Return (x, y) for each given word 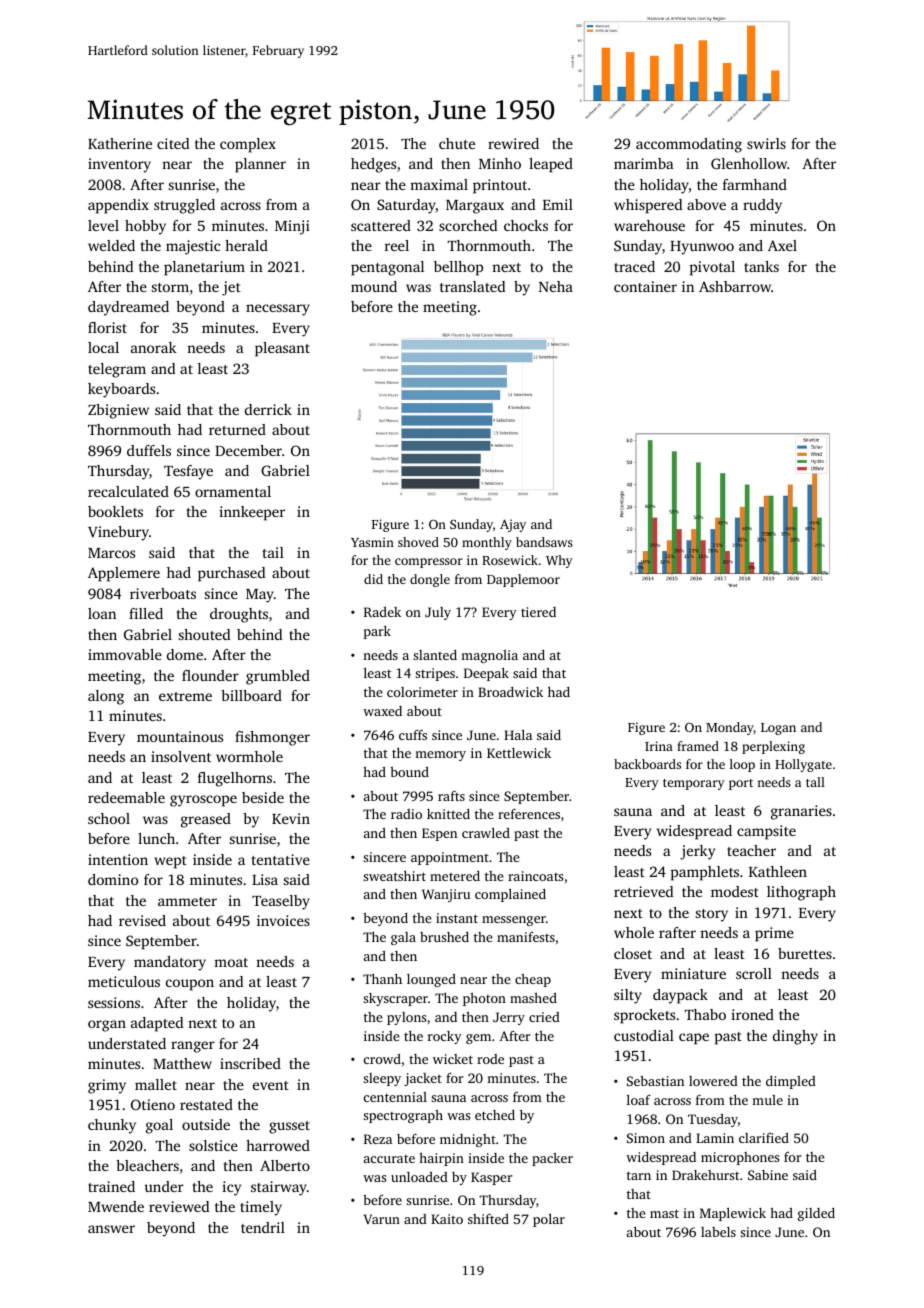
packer (552, 1159)
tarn (639, 1175)
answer (111, 1229)
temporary (694, 784)
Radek (382, 612)
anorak (154, 347)
